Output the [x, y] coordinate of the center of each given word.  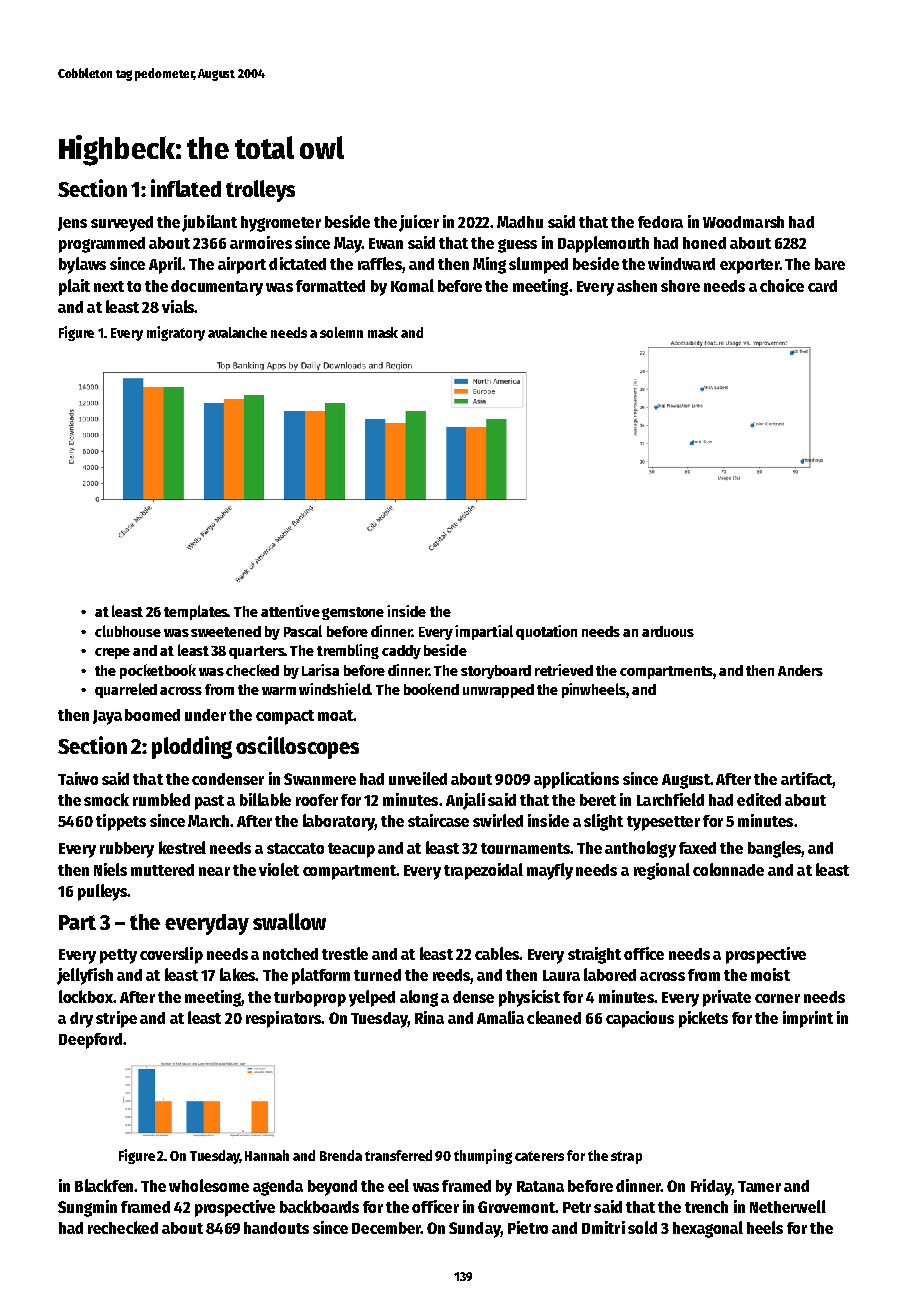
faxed [697, 848]
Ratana [540, 1186]
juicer [419, 223]
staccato [295, 848]
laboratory [339, 822]
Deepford [90, 1041]
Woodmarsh [743, 222]
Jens [72, 224]
